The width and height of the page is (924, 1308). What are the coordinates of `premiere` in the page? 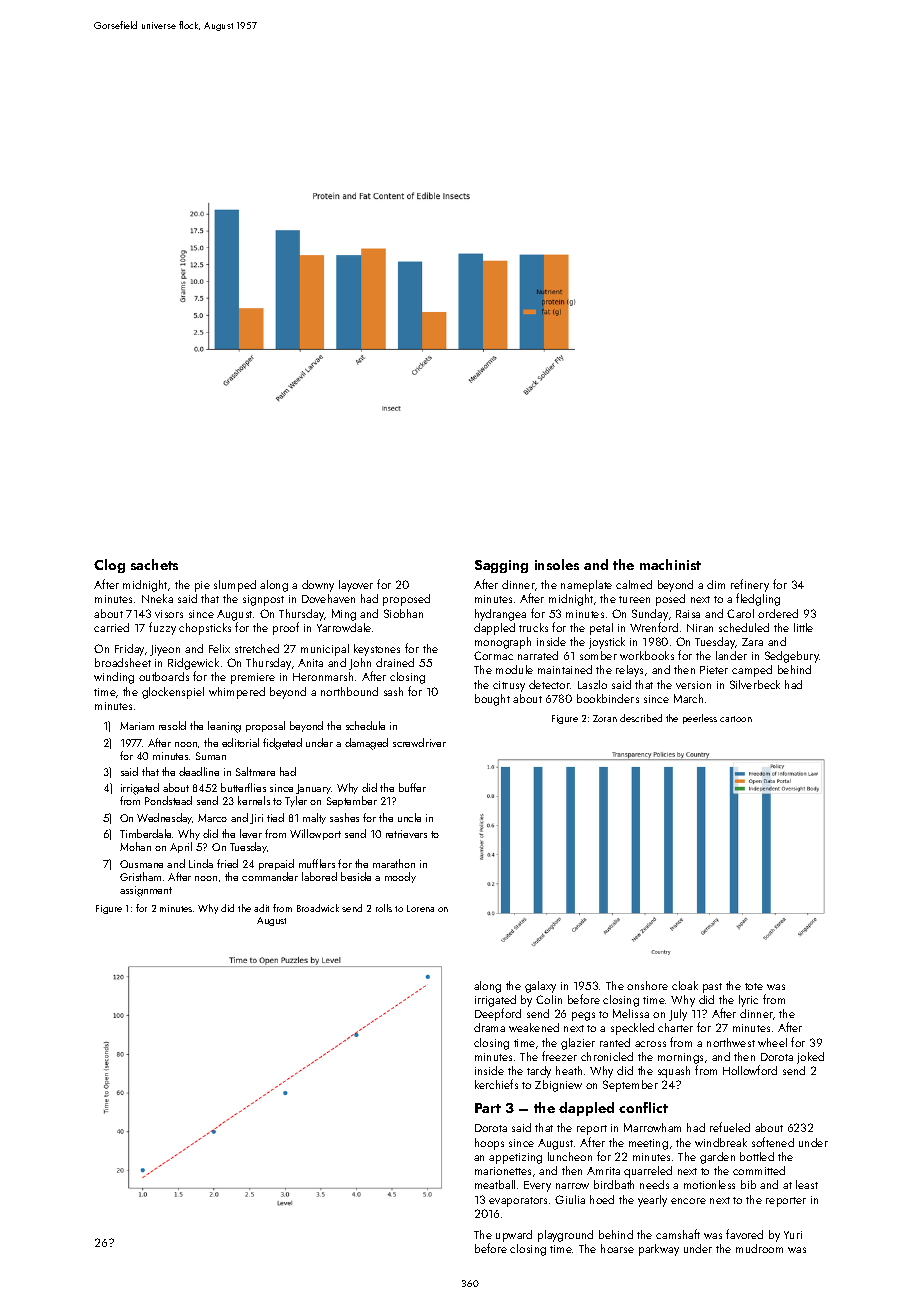 It's located at (253, 678).
